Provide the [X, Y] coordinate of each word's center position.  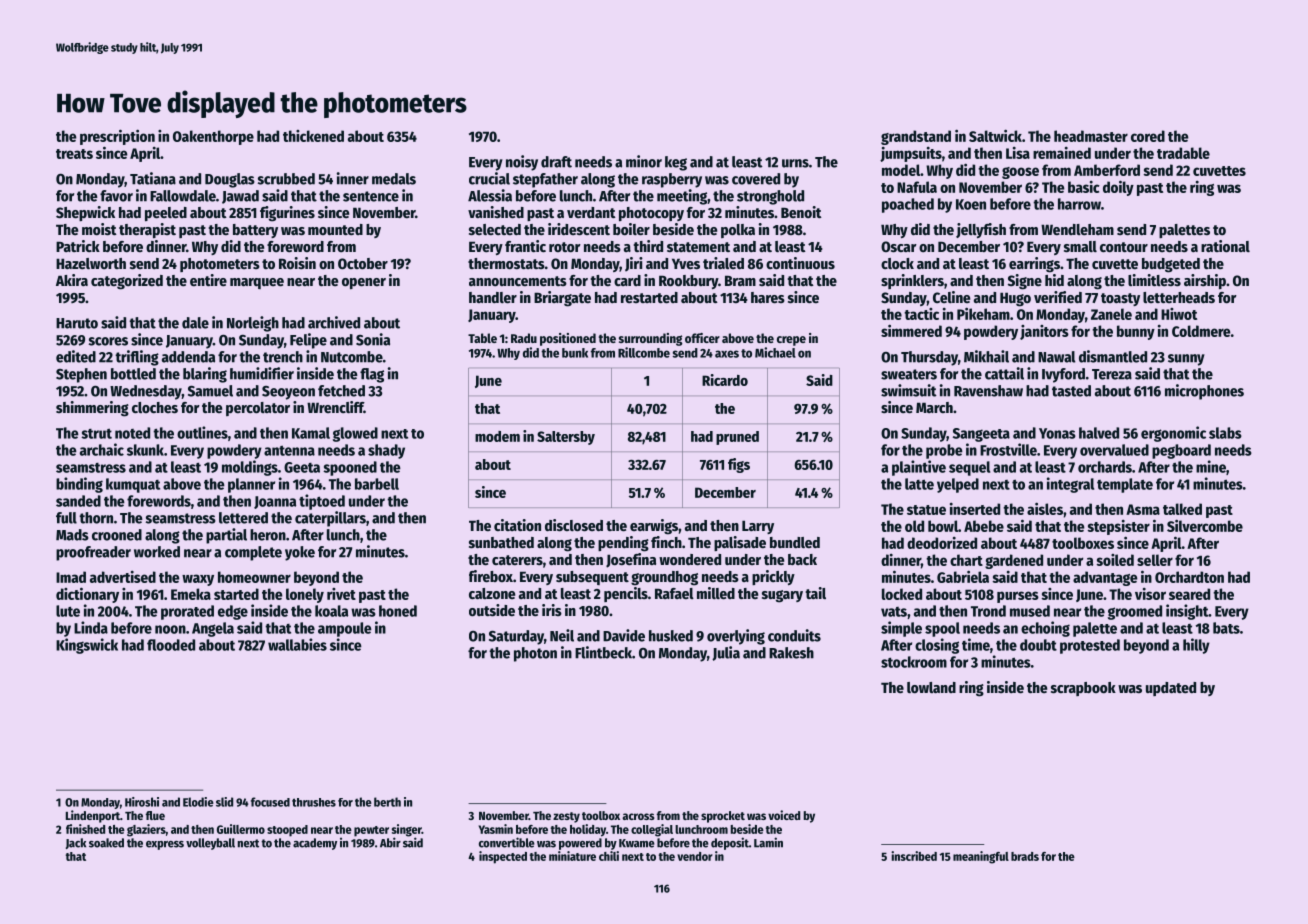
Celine [951, 297]
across [638, 816]
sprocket [723, 817]
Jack [76, 843]
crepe [791, 341]
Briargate [562, 299]
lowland [931, 687]
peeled [166, 214]
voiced [784, 815]
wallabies [297, 644]
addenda [188, 357]
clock [897, 263]
